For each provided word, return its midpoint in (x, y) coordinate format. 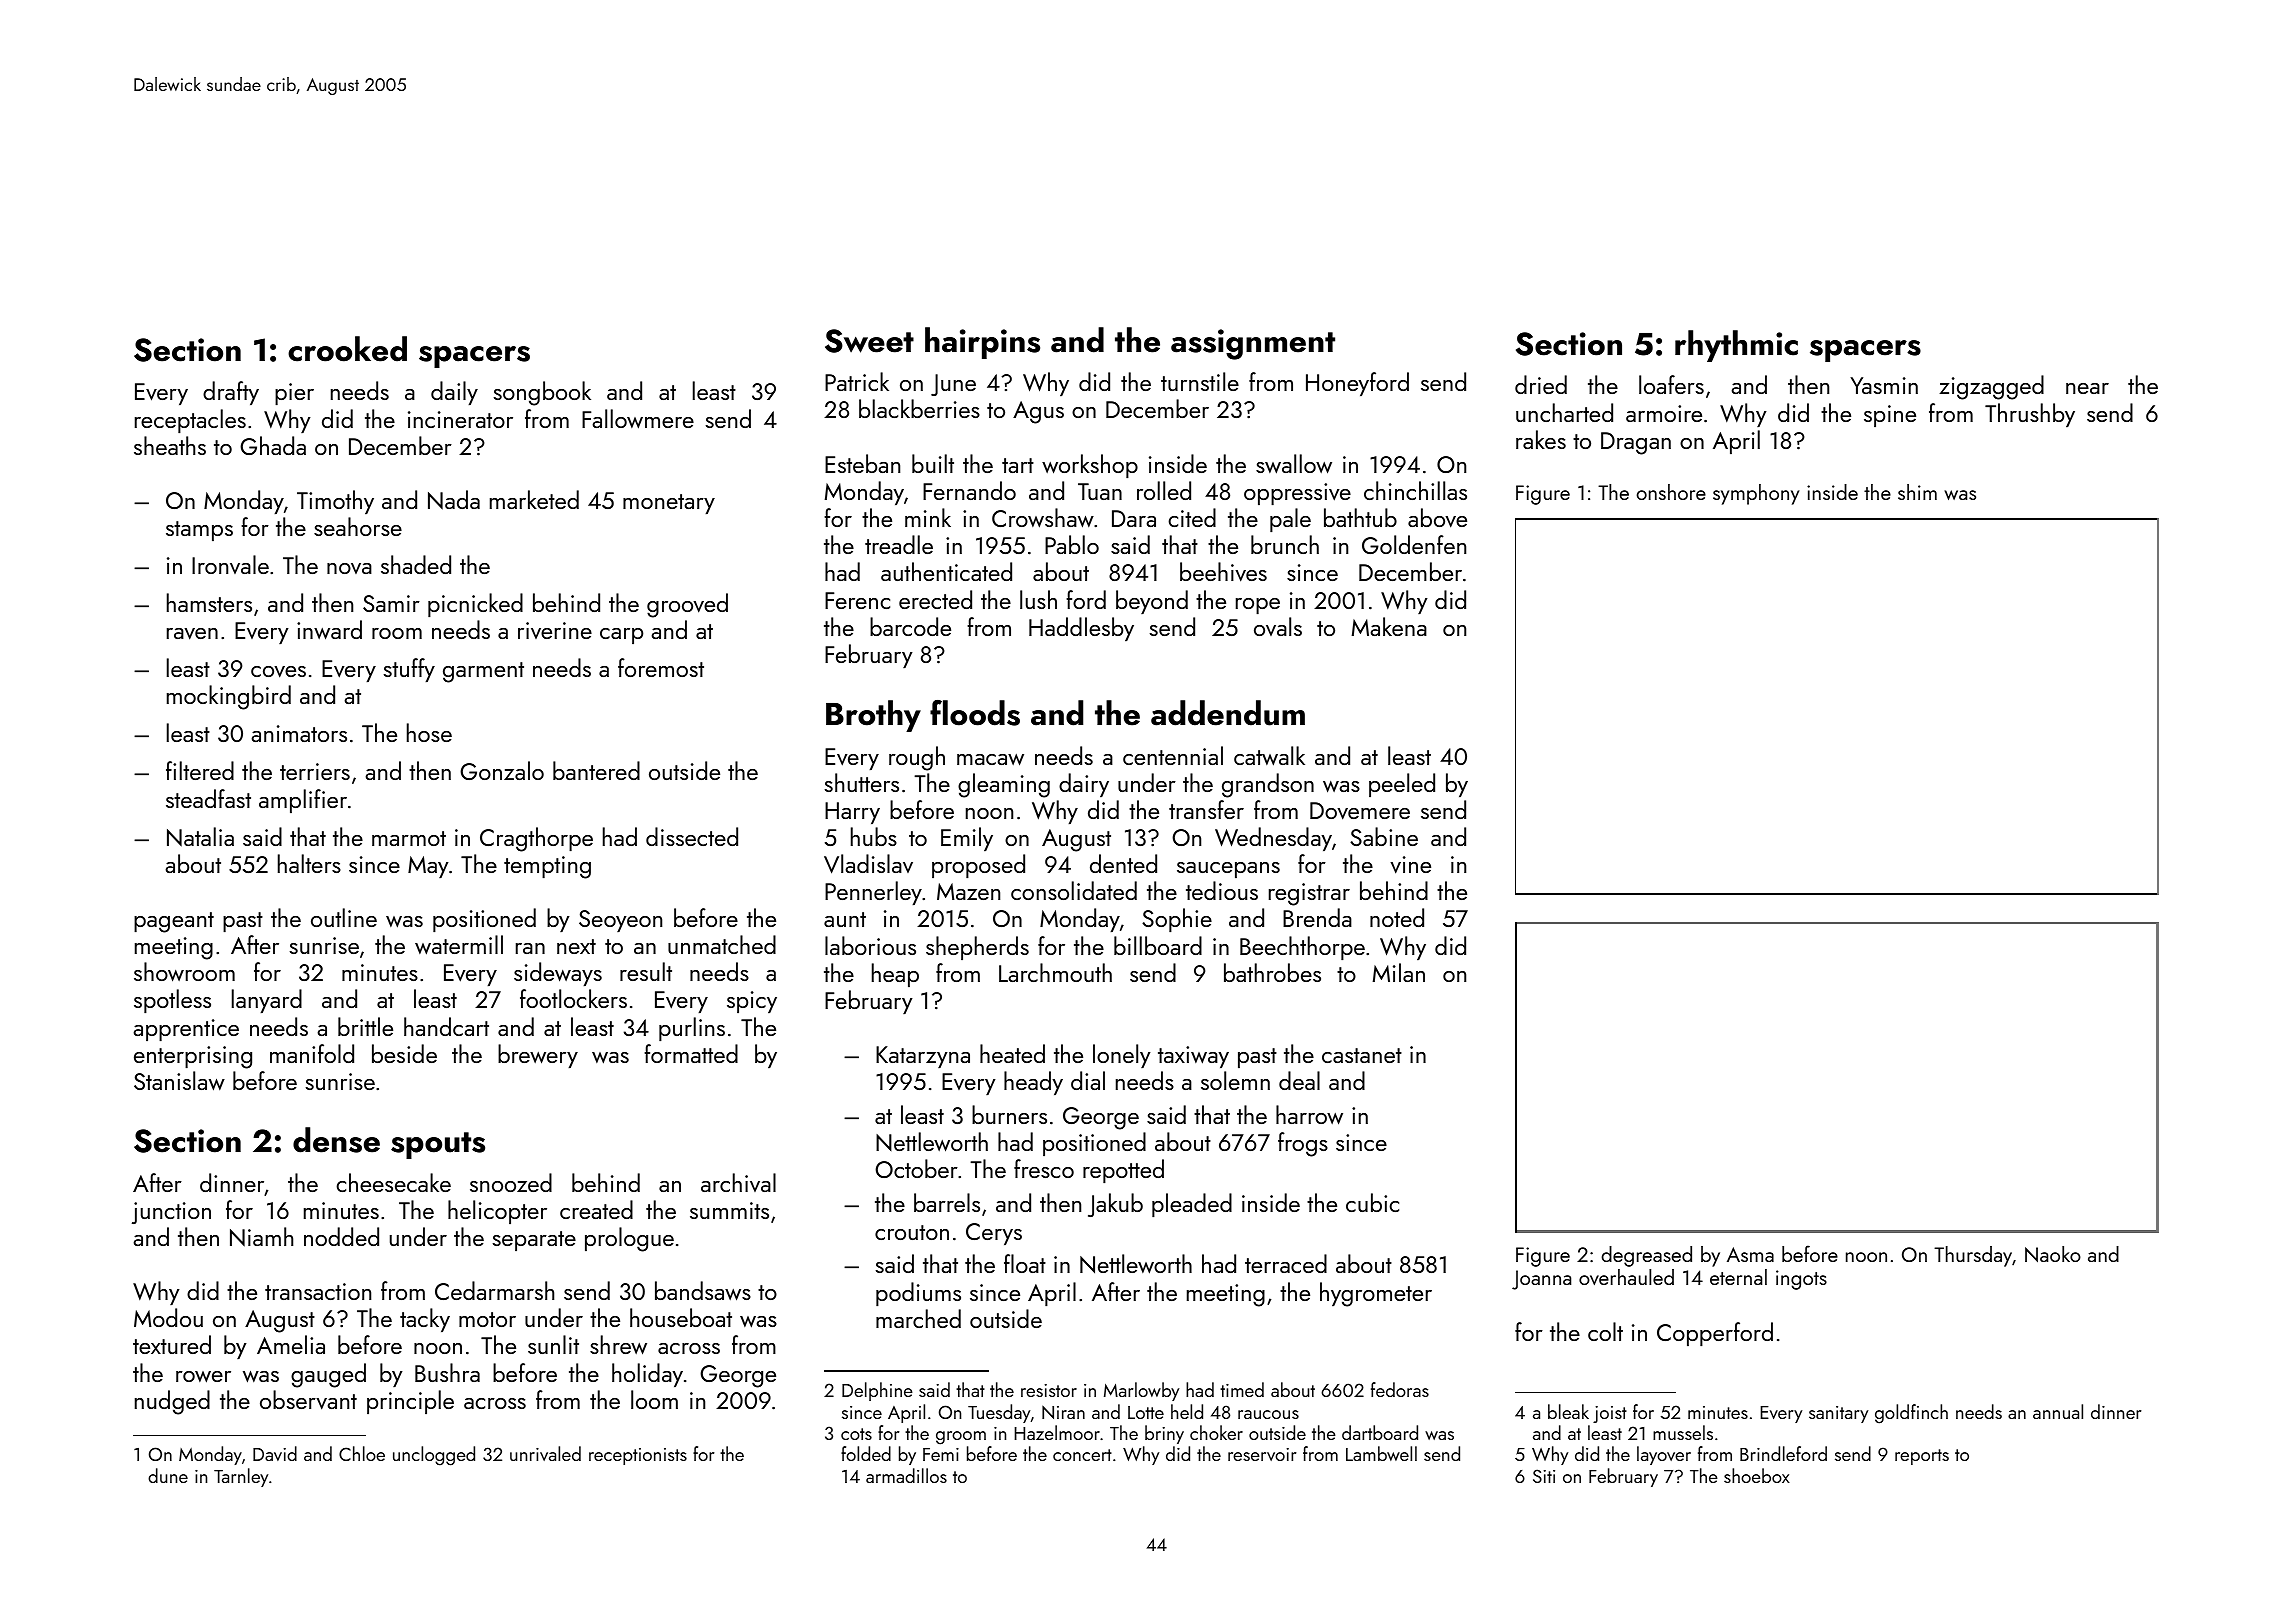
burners (1009, 1114)
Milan (1399, 972)
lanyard (267, 1001)
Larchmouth (1055, 972)
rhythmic (1736, 346)
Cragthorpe (536, 839)
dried (1541, 384)
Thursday (1973, 1256)
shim (1917, 492)
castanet (1362, 1055)
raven (192, 634)
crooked (347, 349)
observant (308, 1400)
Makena (1389, 626)
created (596, 1209)
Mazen (968, 891)
